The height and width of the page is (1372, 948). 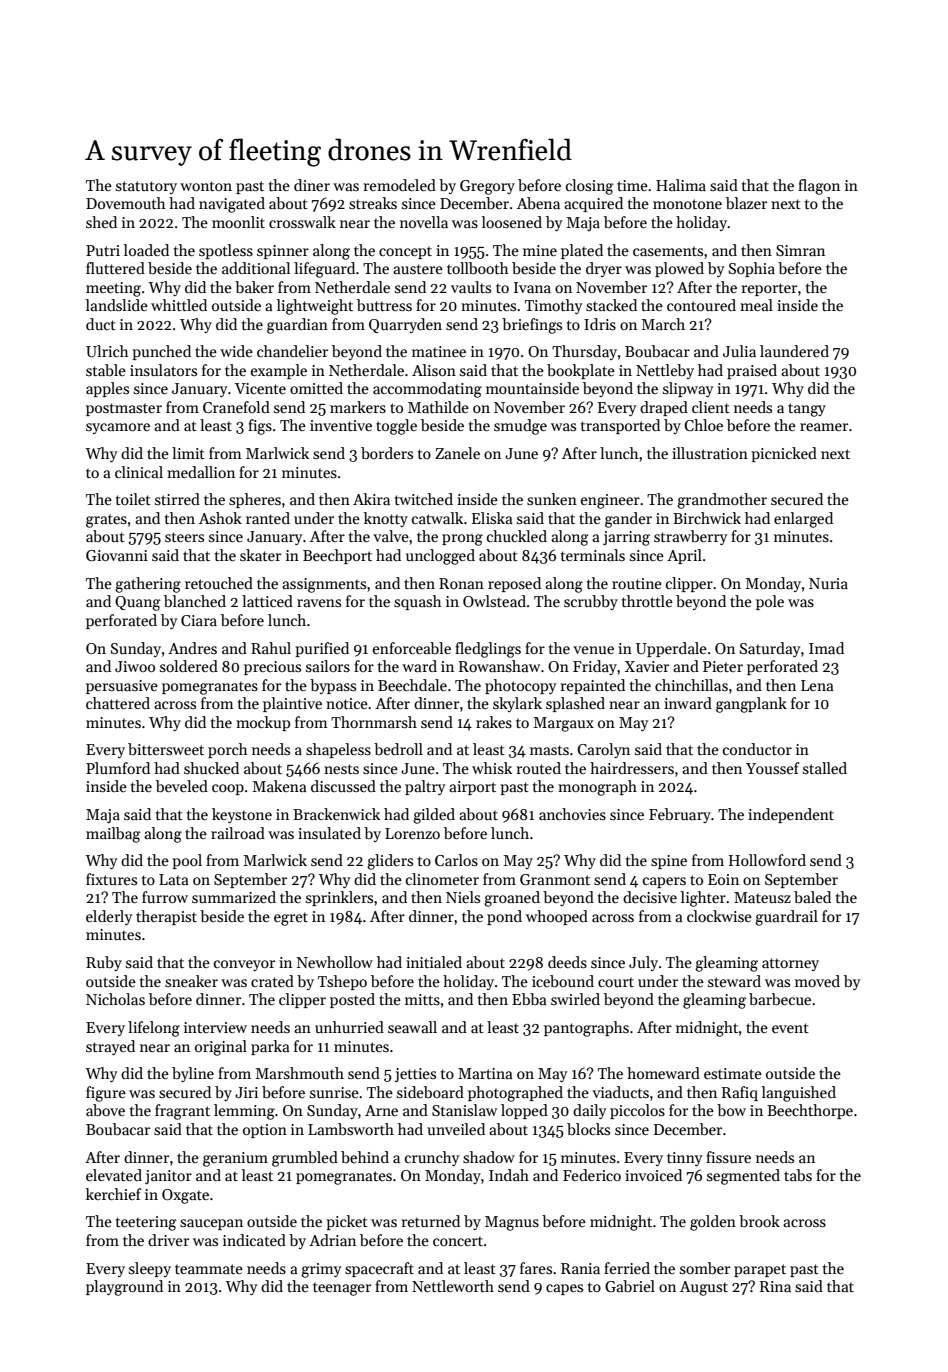 I want to click on mailbag, so click(x=113, y=835).
